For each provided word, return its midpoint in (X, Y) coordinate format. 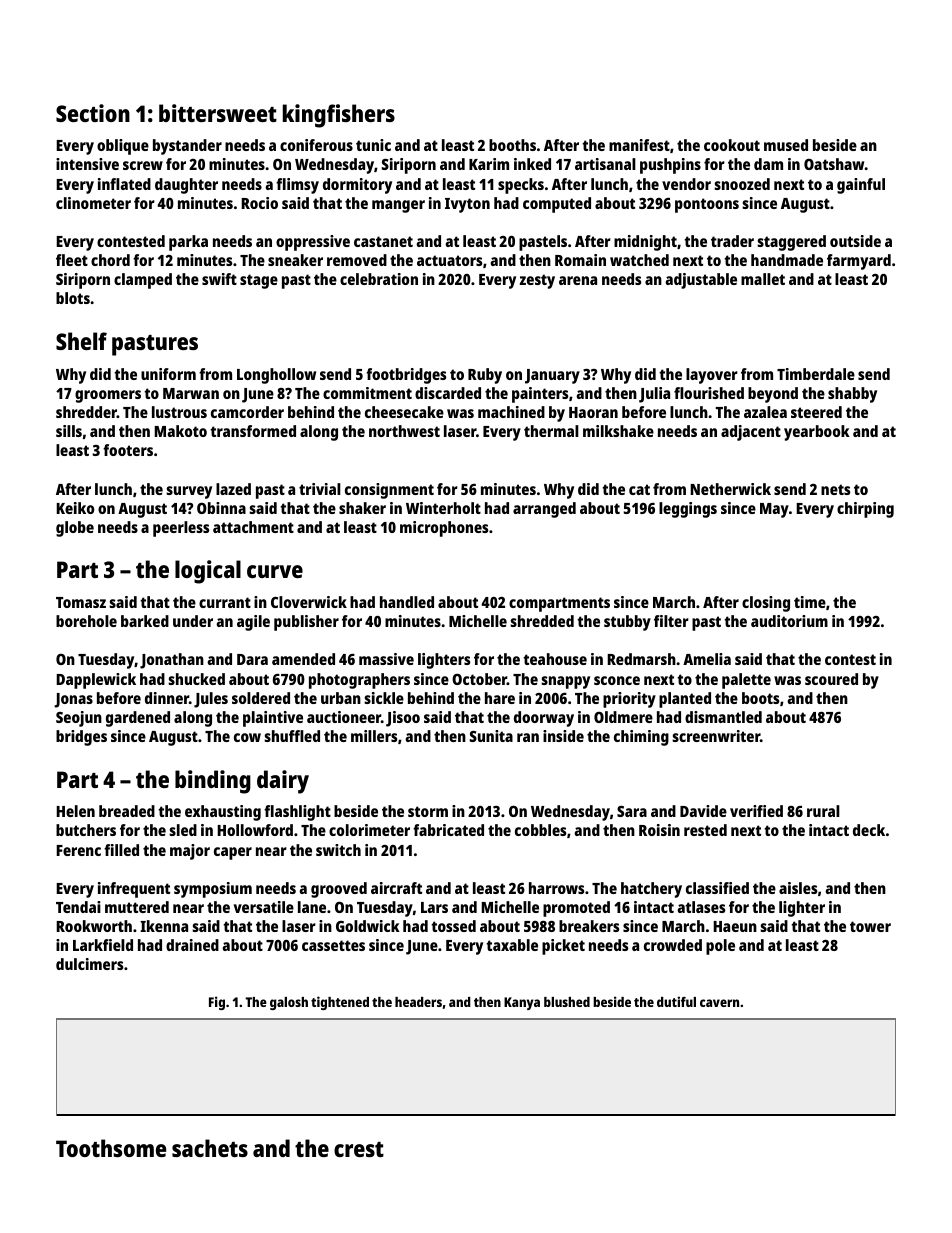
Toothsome (111, 1148)
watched (639, 260)
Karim (489, 164)
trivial (320, 489)
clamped (143, 281)
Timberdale (816, 374)
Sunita (491, 736)
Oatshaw (834, 164)
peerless (181, 529)
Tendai (78, 907)
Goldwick (368, 926)
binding (213, 782)
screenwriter (716, 736)
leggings (688, 510)
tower (870, 926)
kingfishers (339, 116)
